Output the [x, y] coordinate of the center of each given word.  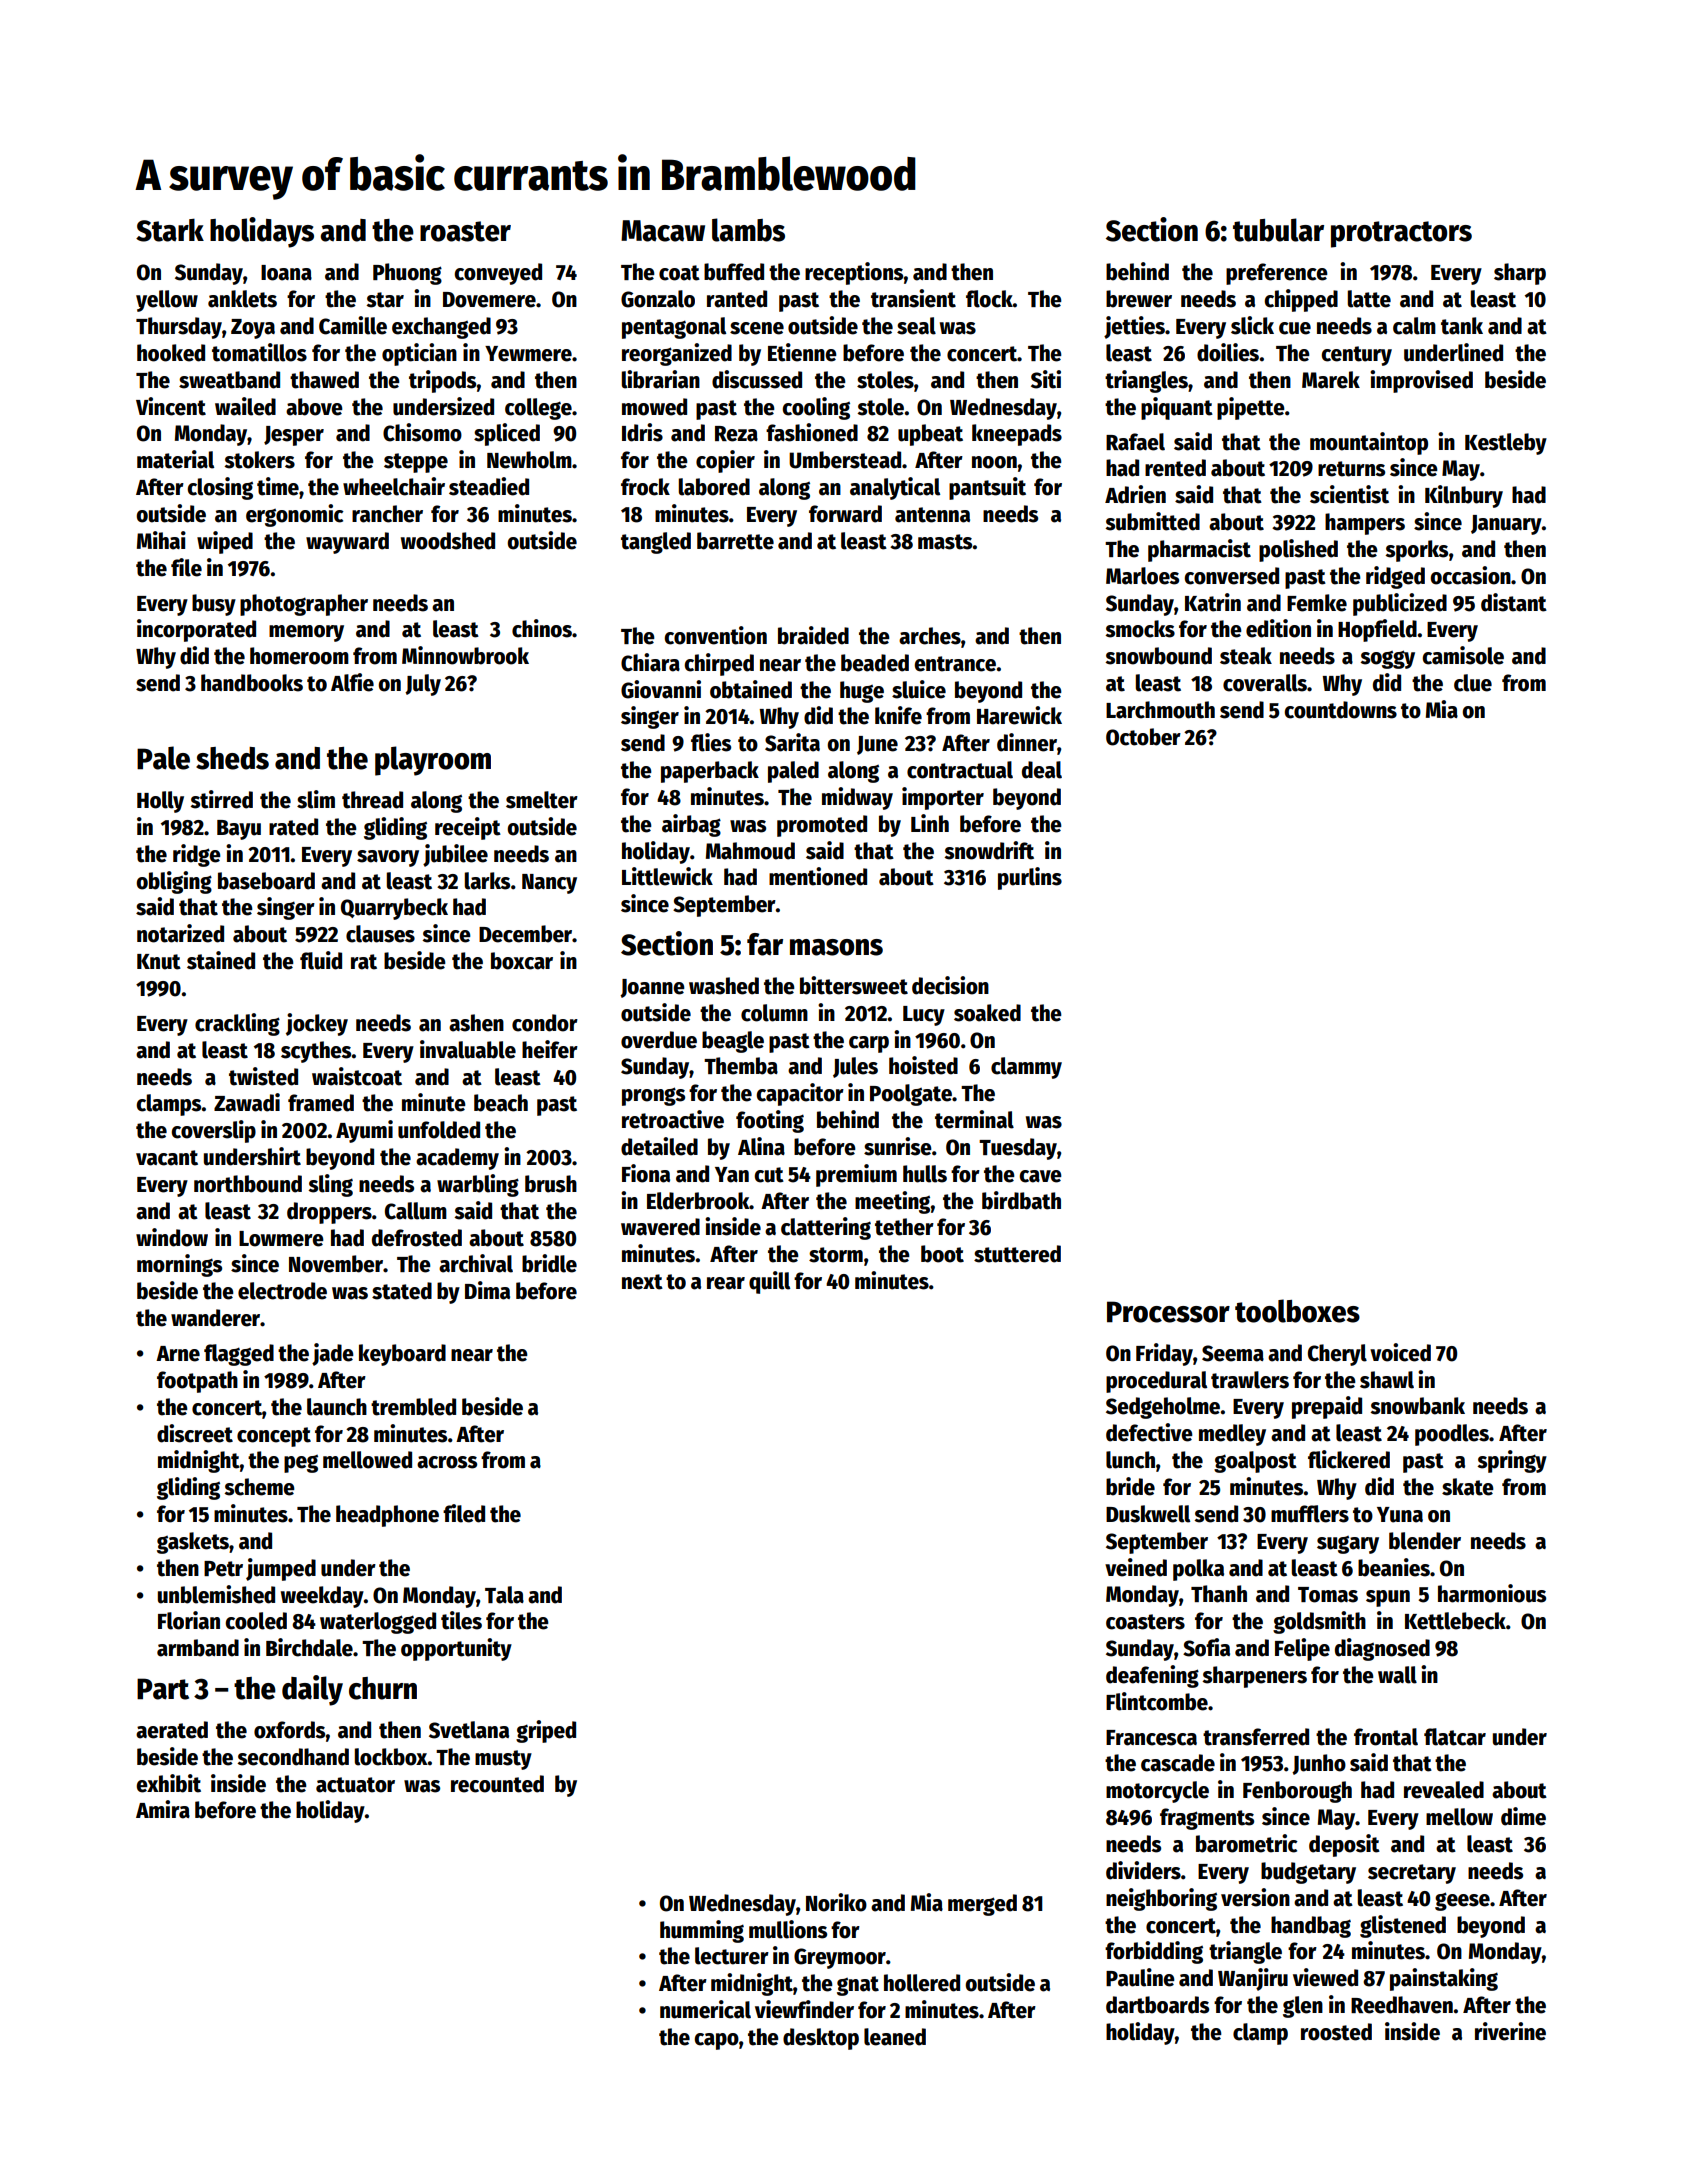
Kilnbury [1464, 496]
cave [1040, 1176]
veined [1136, 1567]
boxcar [522, 961]
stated [402, 1291]
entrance [955, 664]
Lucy [924, 1016]
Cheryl [1337, 1355]
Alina [761, 1146]
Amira [163, 1809]
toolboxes [1297, 1311]
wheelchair [394, 486]
